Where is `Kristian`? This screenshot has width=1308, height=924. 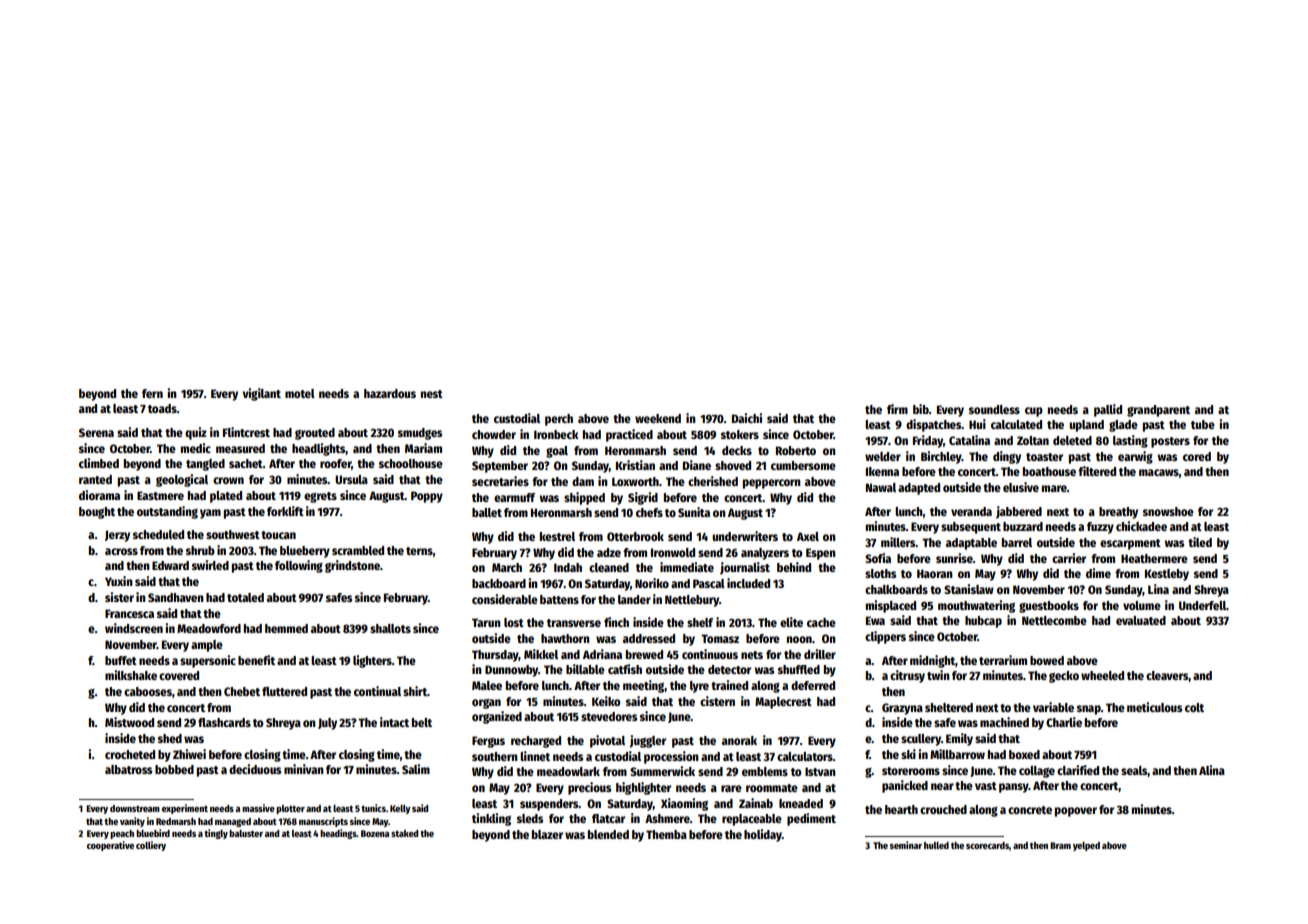 Kristian is located at coordinates (635, 465).
